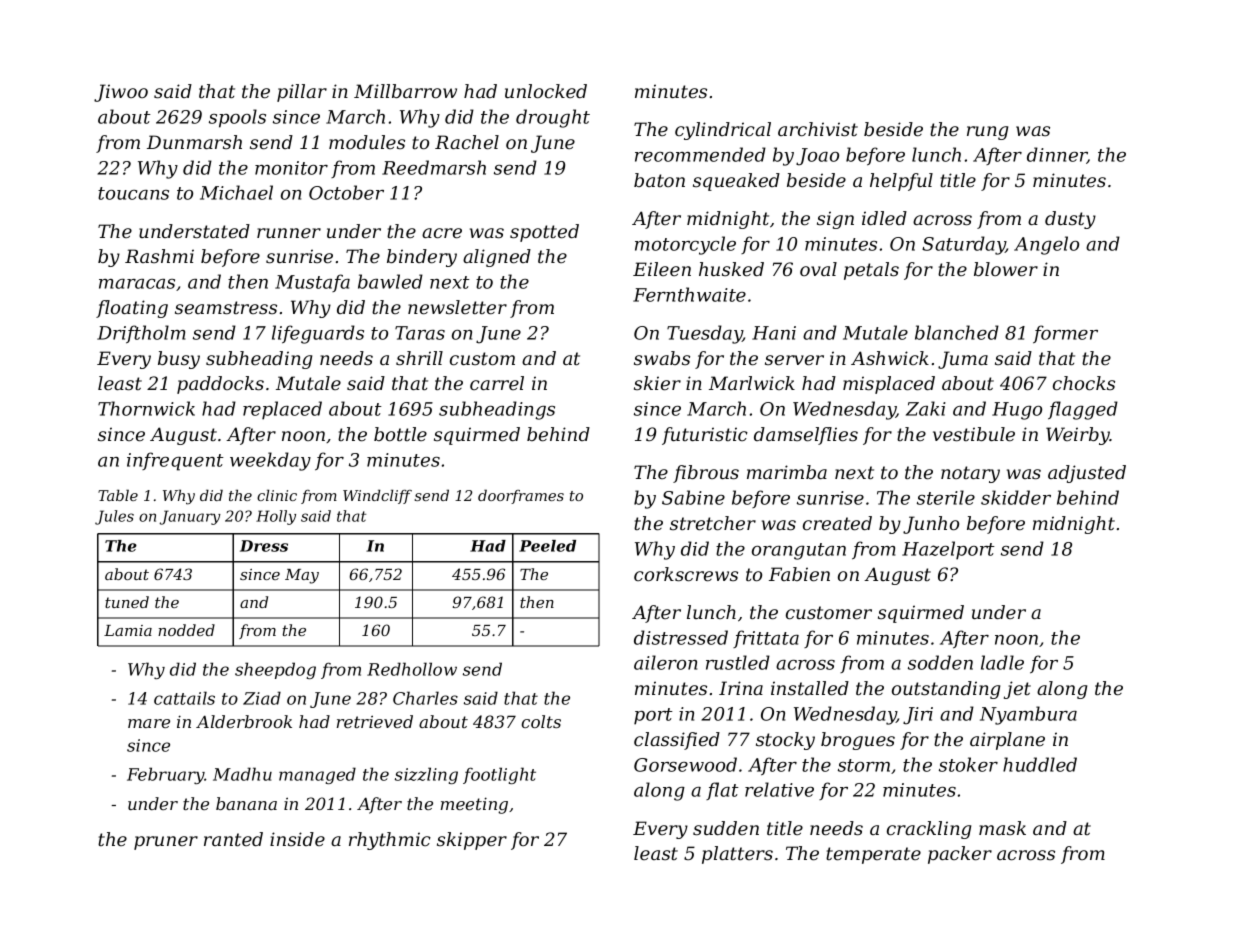 The image size is (1233, 952). What do you see at coordinates (121, 93) in the screenshot?
I see `Jiwoo` at bounding box center [121, 93].
